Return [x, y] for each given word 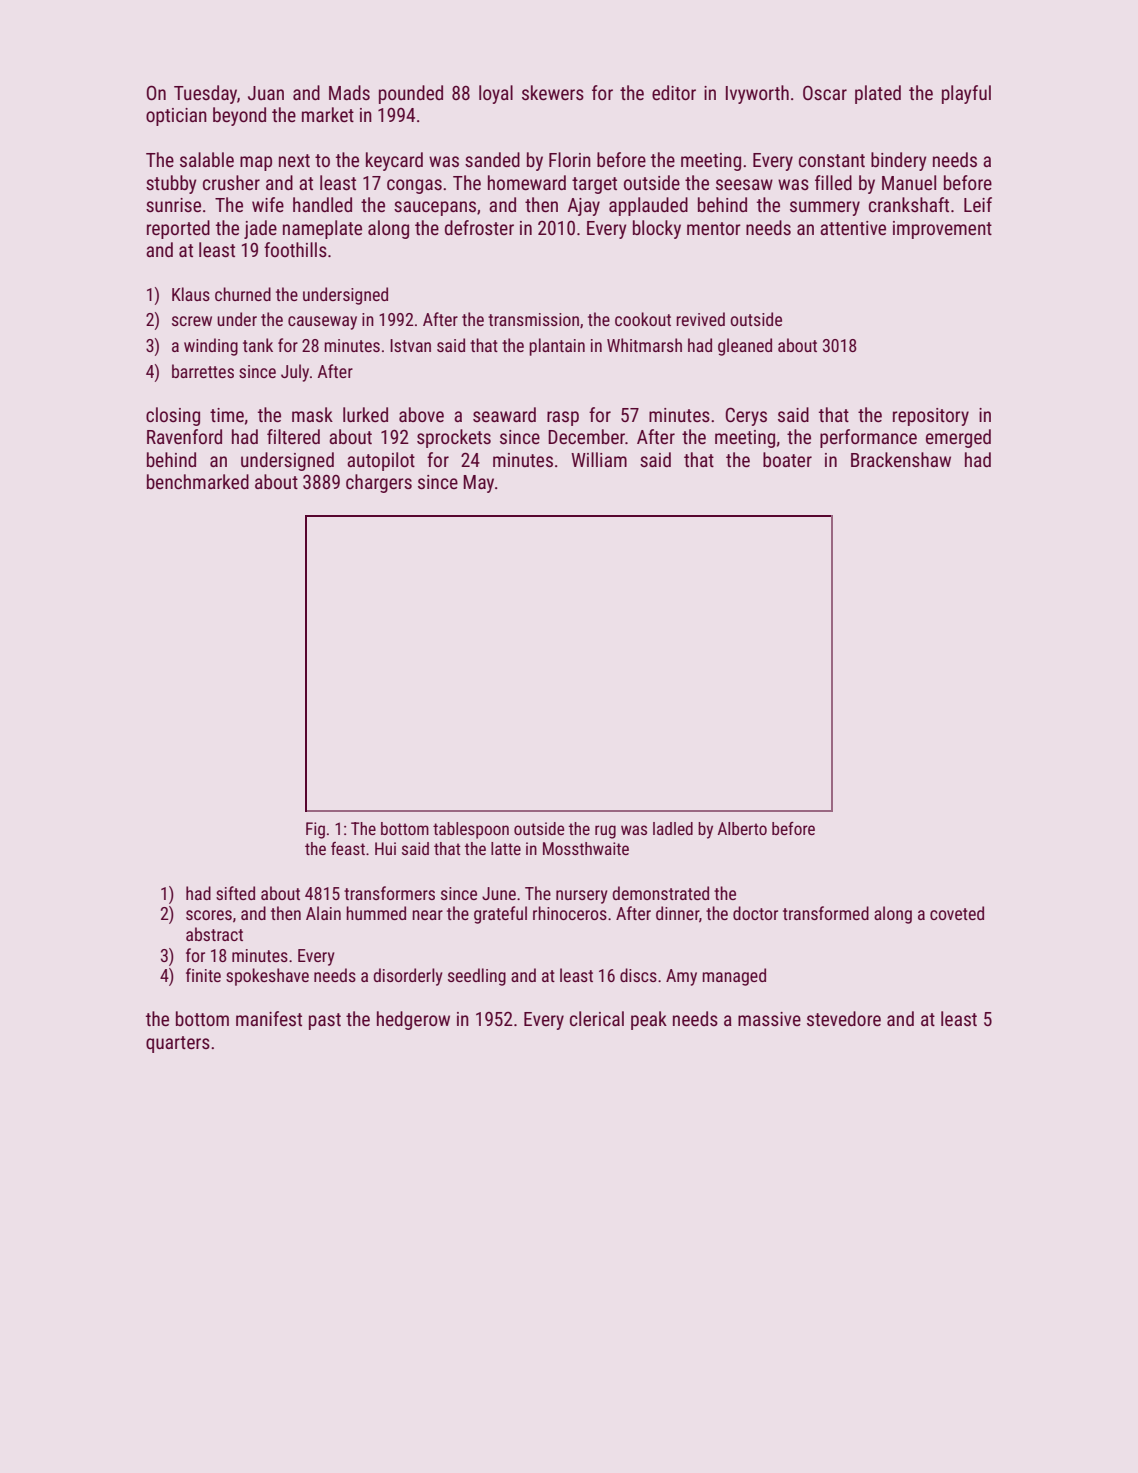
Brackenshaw [901, 459]
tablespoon [471, 830]
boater [787, 459]
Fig [315, 830]
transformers [389, 893]
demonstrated [660, 893]
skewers [553, 92]
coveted [957, 913]
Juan [266, 93]
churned [243, 294]
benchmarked [198, 481]
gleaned [745, 347]
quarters [178, 1044]
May [478, 484]
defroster [479, 227]
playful [966, 94]
